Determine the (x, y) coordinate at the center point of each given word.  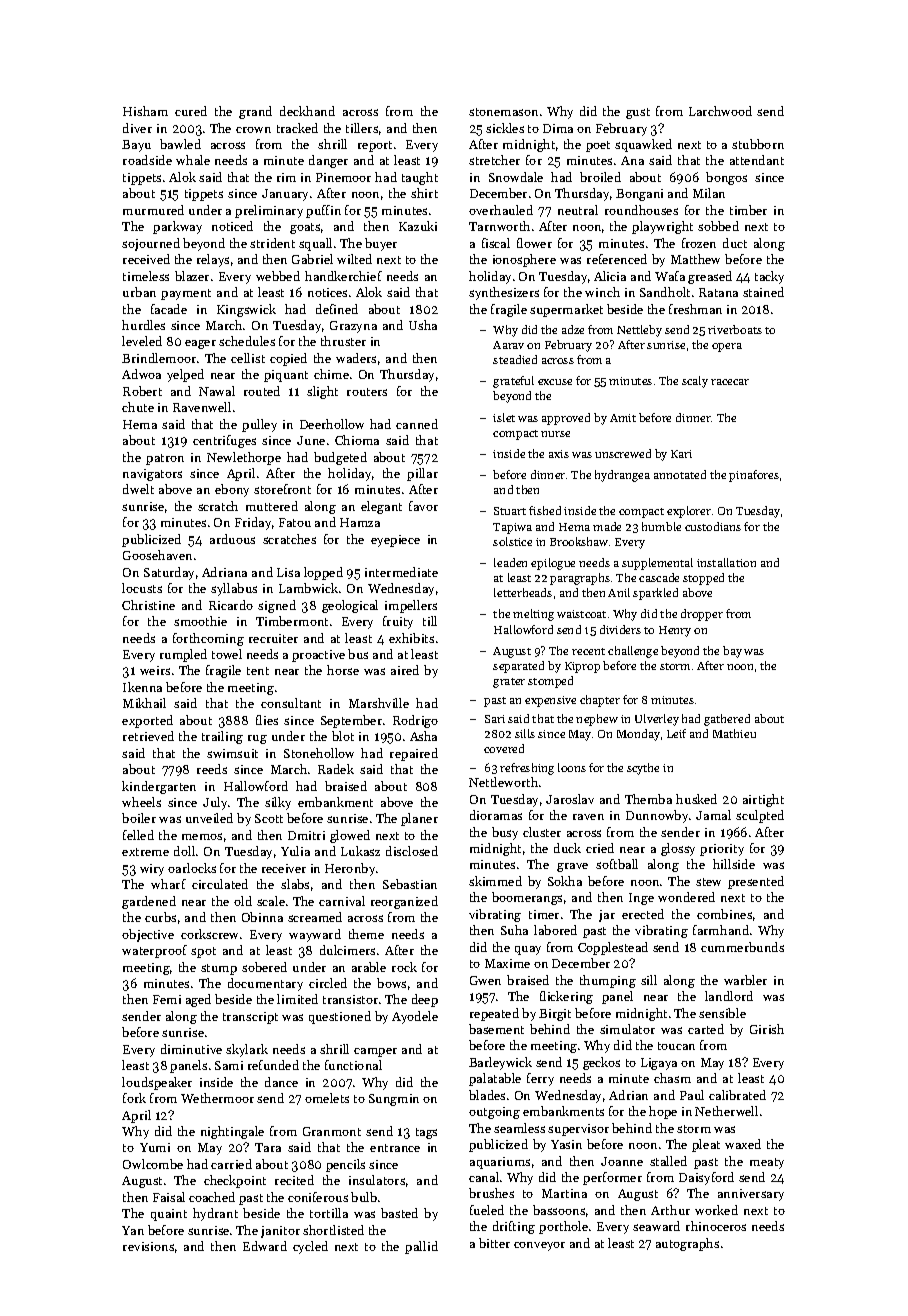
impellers (411, 606)
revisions (148, 1246)
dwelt (138, 489)
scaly (695, 382)
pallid (421, 1247)
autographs (687, 1244)
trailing (222, 737)
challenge (633, 652)
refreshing (527, 769)
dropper (702, 615)
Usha (423, 325)
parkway (177, 227)
